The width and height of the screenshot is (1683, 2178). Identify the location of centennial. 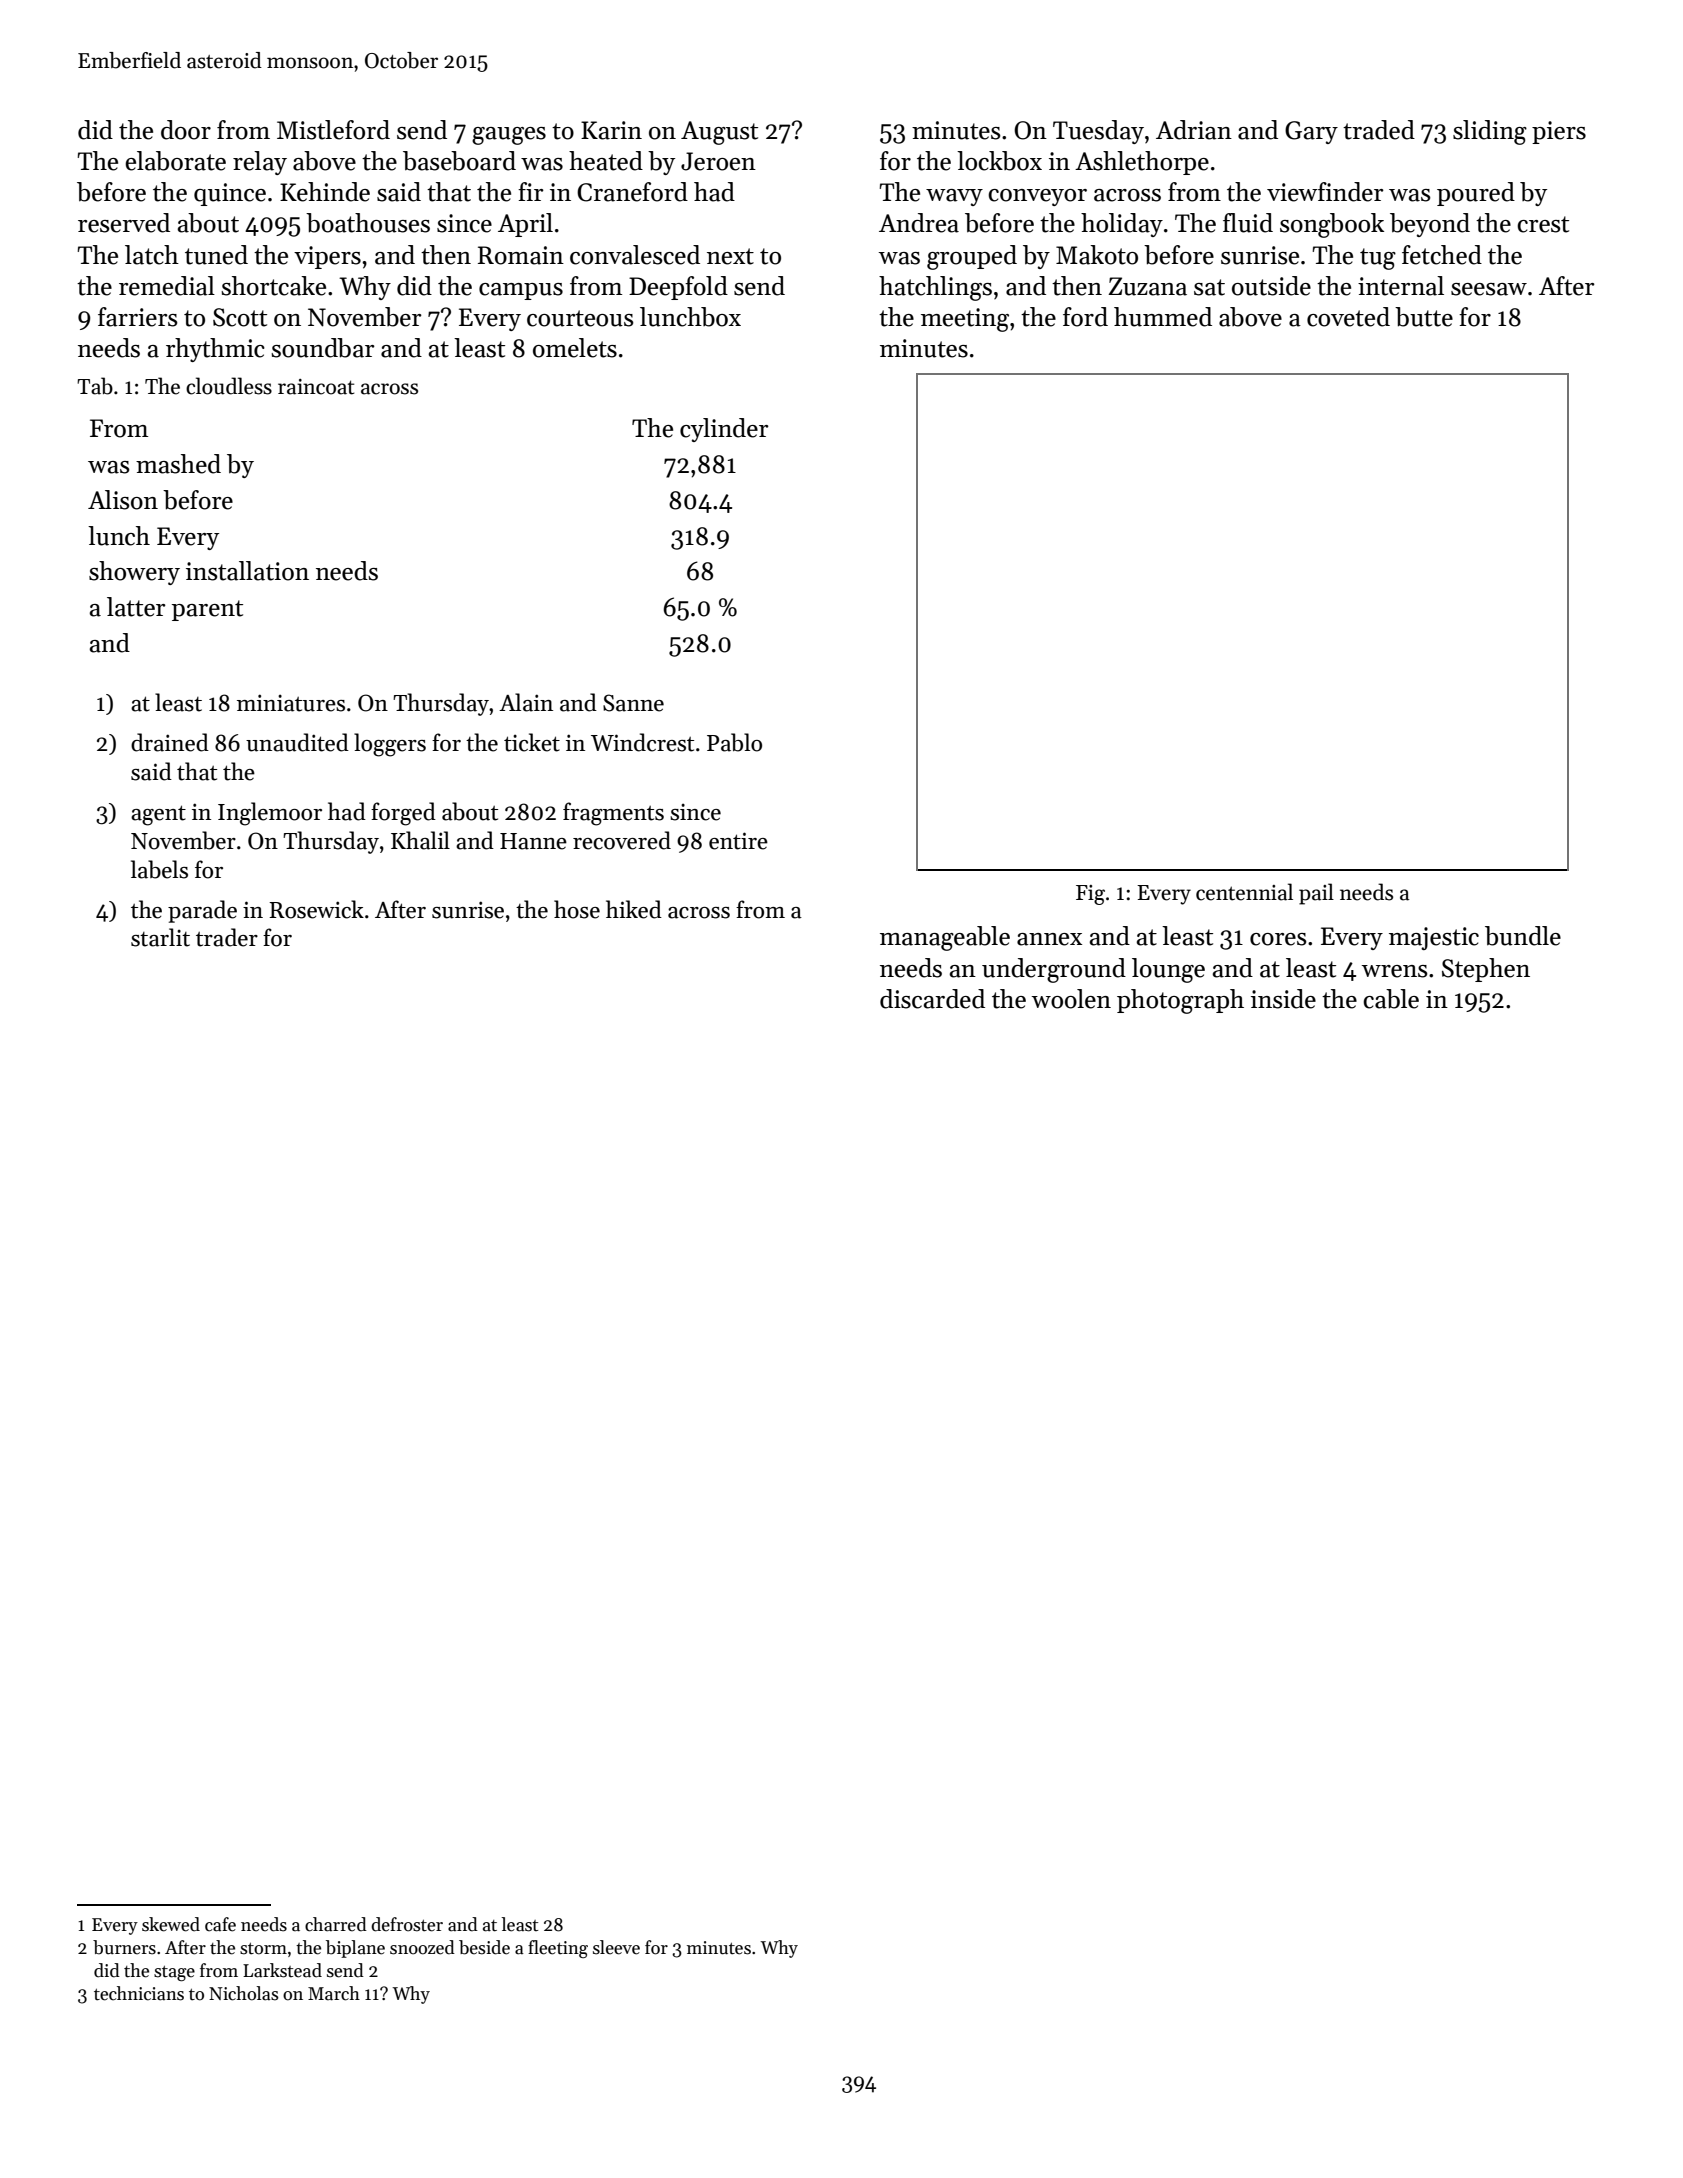
(1244, 892).
